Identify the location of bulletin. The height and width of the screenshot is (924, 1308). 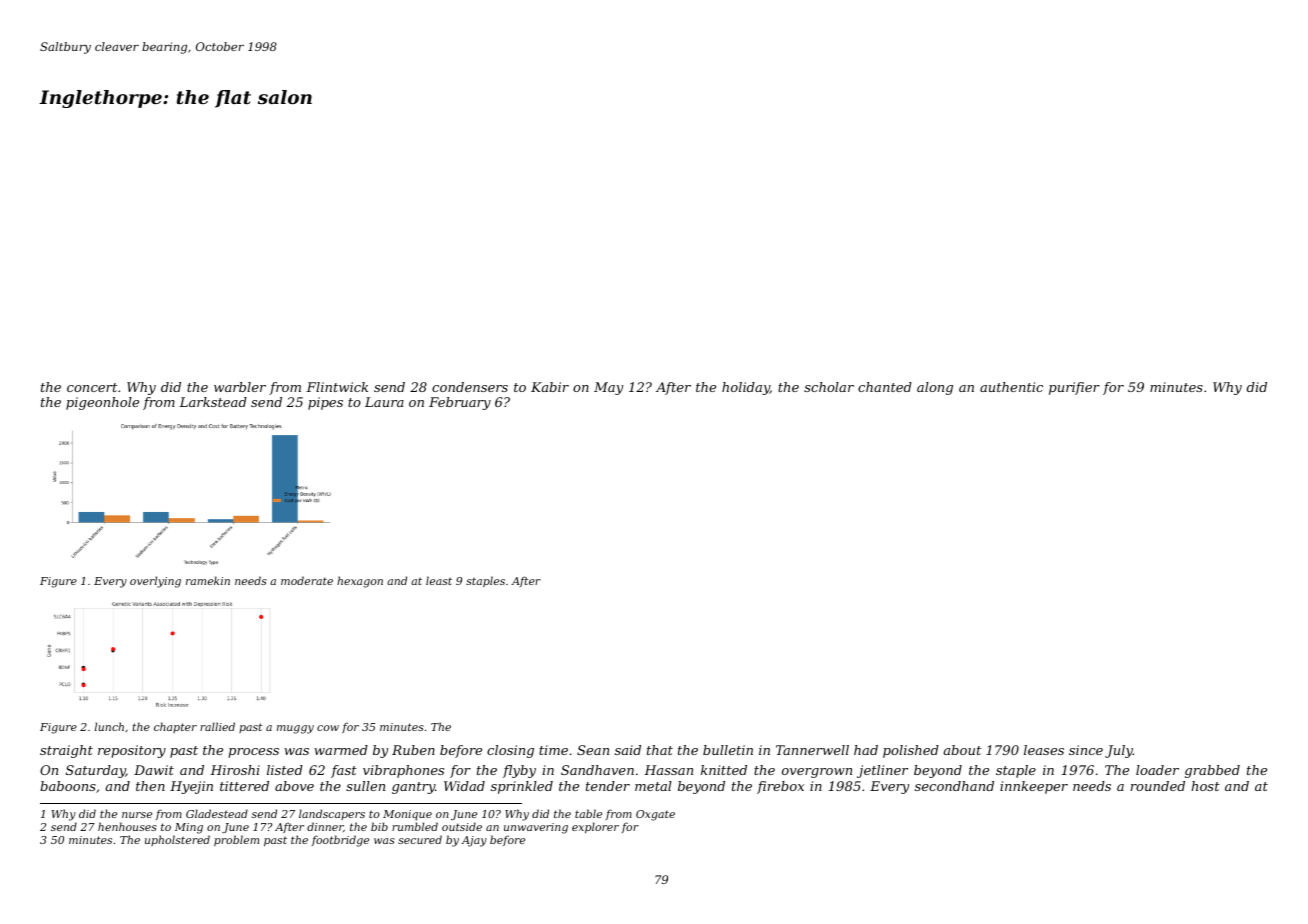
(728, 750).
